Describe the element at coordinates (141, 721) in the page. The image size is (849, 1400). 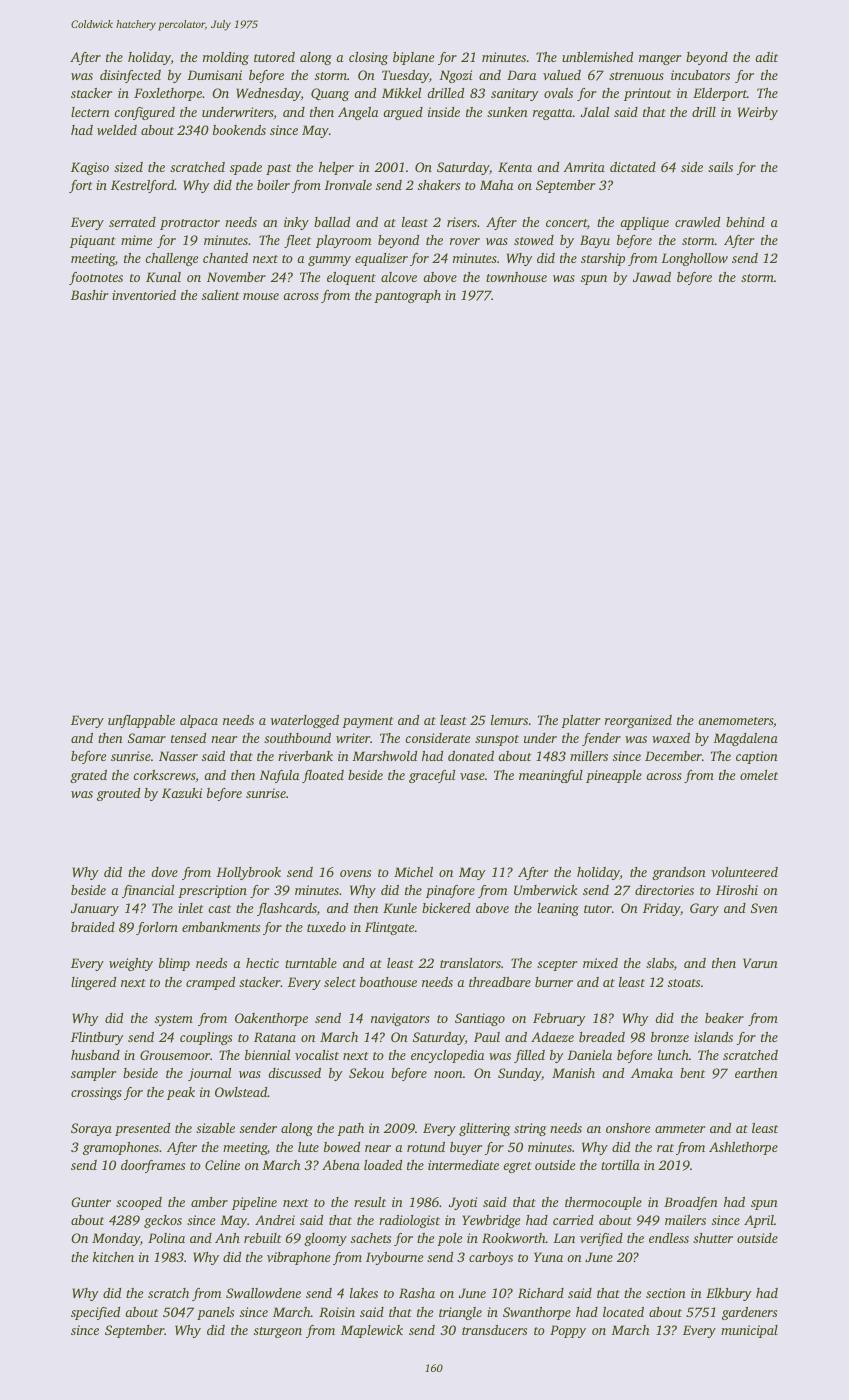
I see `unflappable` at that location.
